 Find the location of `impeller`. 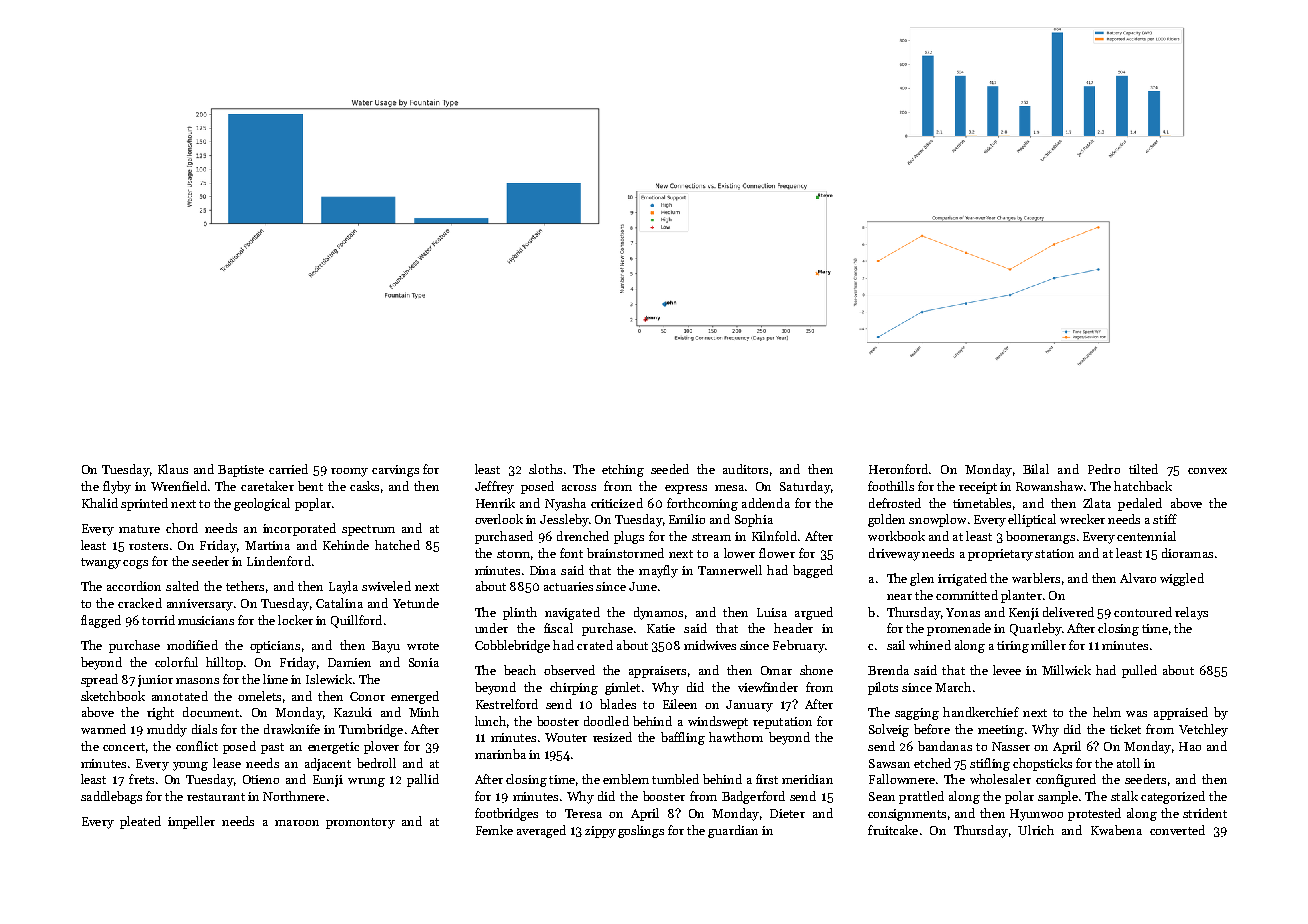

impeller is located at coordinates (191, 822).
